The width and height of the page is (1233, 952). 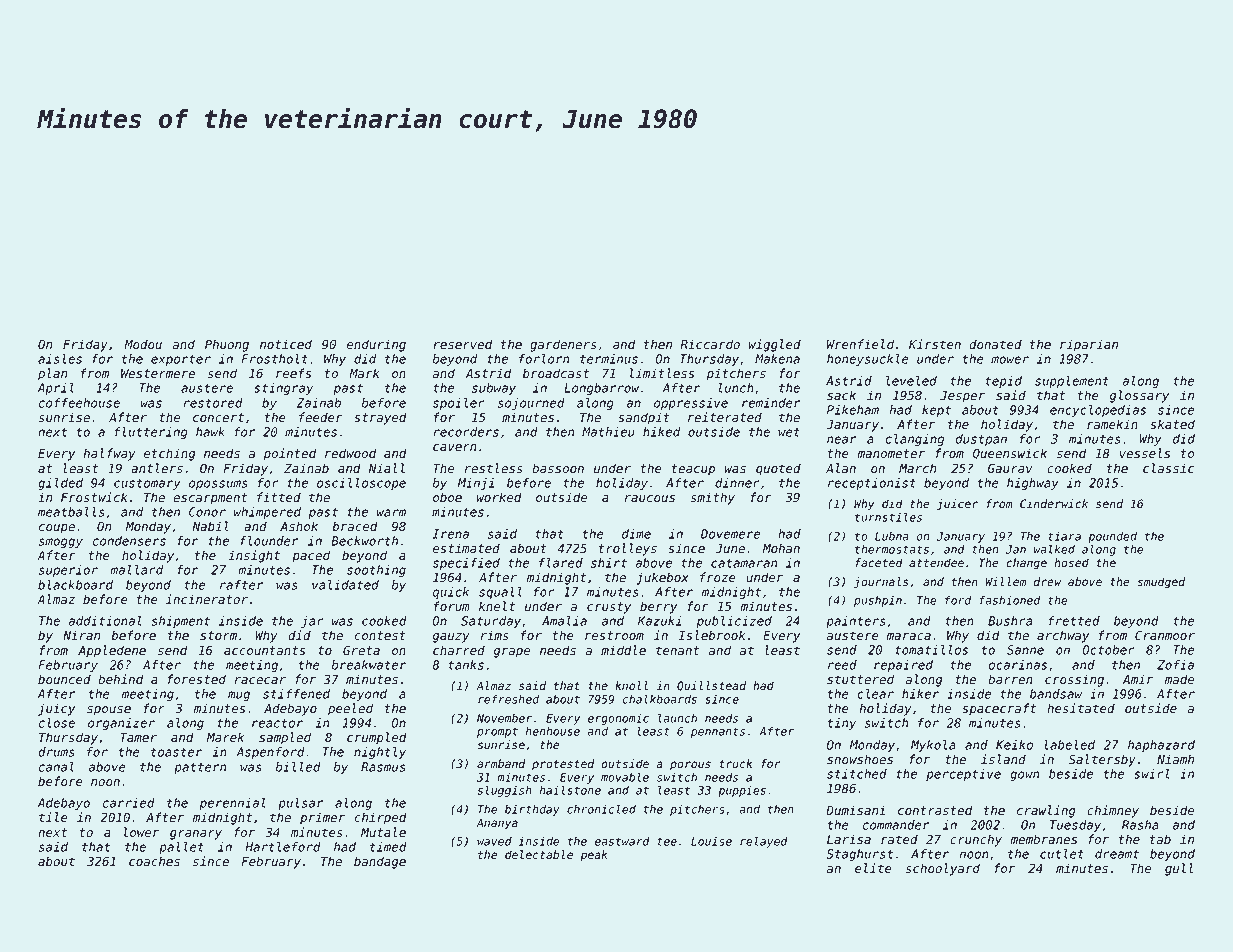 What do you see at coordinates (121, 724) in the page?
I see `organizer` at bounding box center [121, 724].
